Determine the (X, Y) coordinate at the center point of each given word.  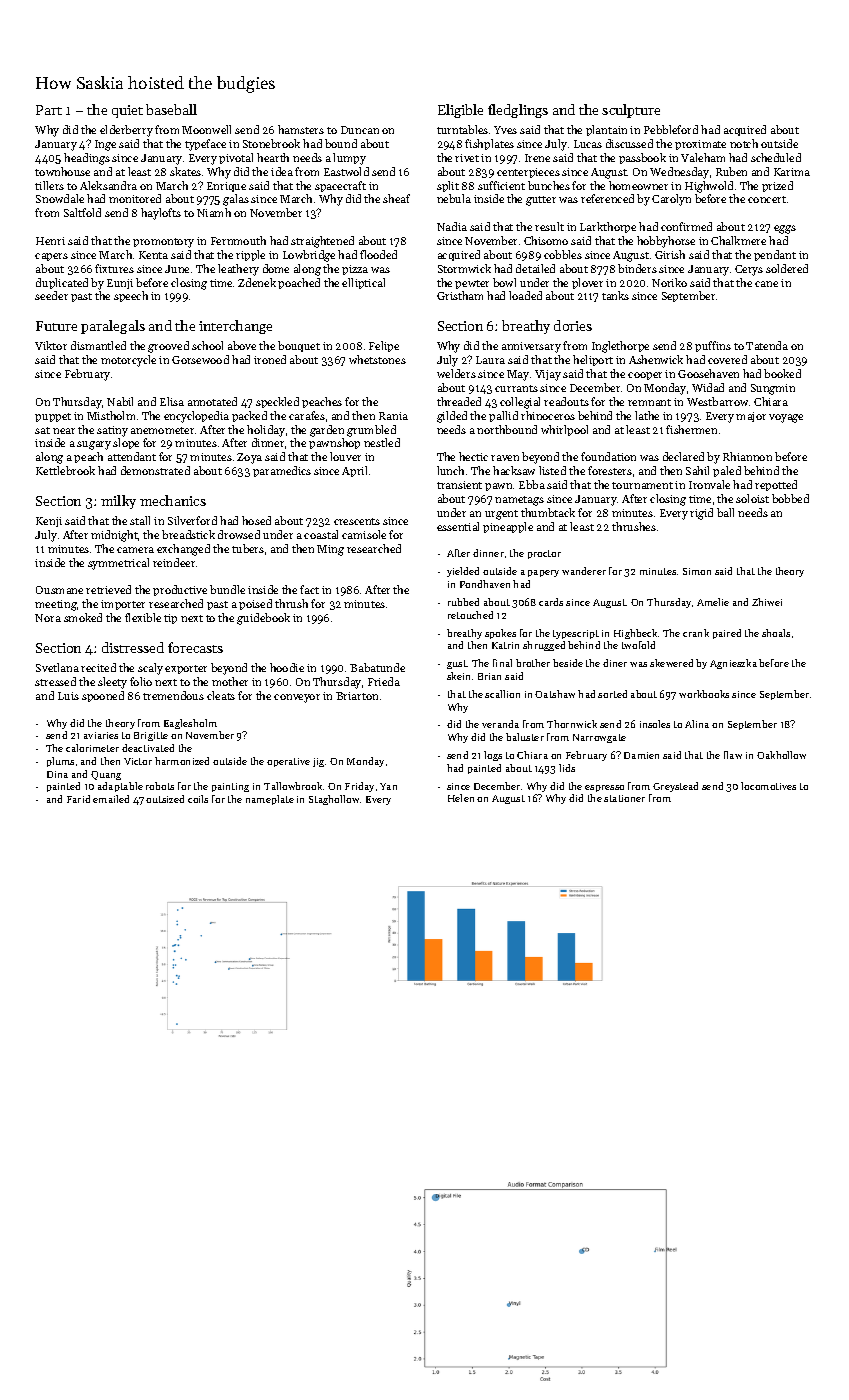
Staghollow (334, 800)
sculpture (631, 111)
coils (198, 799)
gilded (452, 417)
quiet (127, 111)
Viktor (51, 345)
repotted (776, 485)
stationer (624, 798)
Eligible (460, 111)
